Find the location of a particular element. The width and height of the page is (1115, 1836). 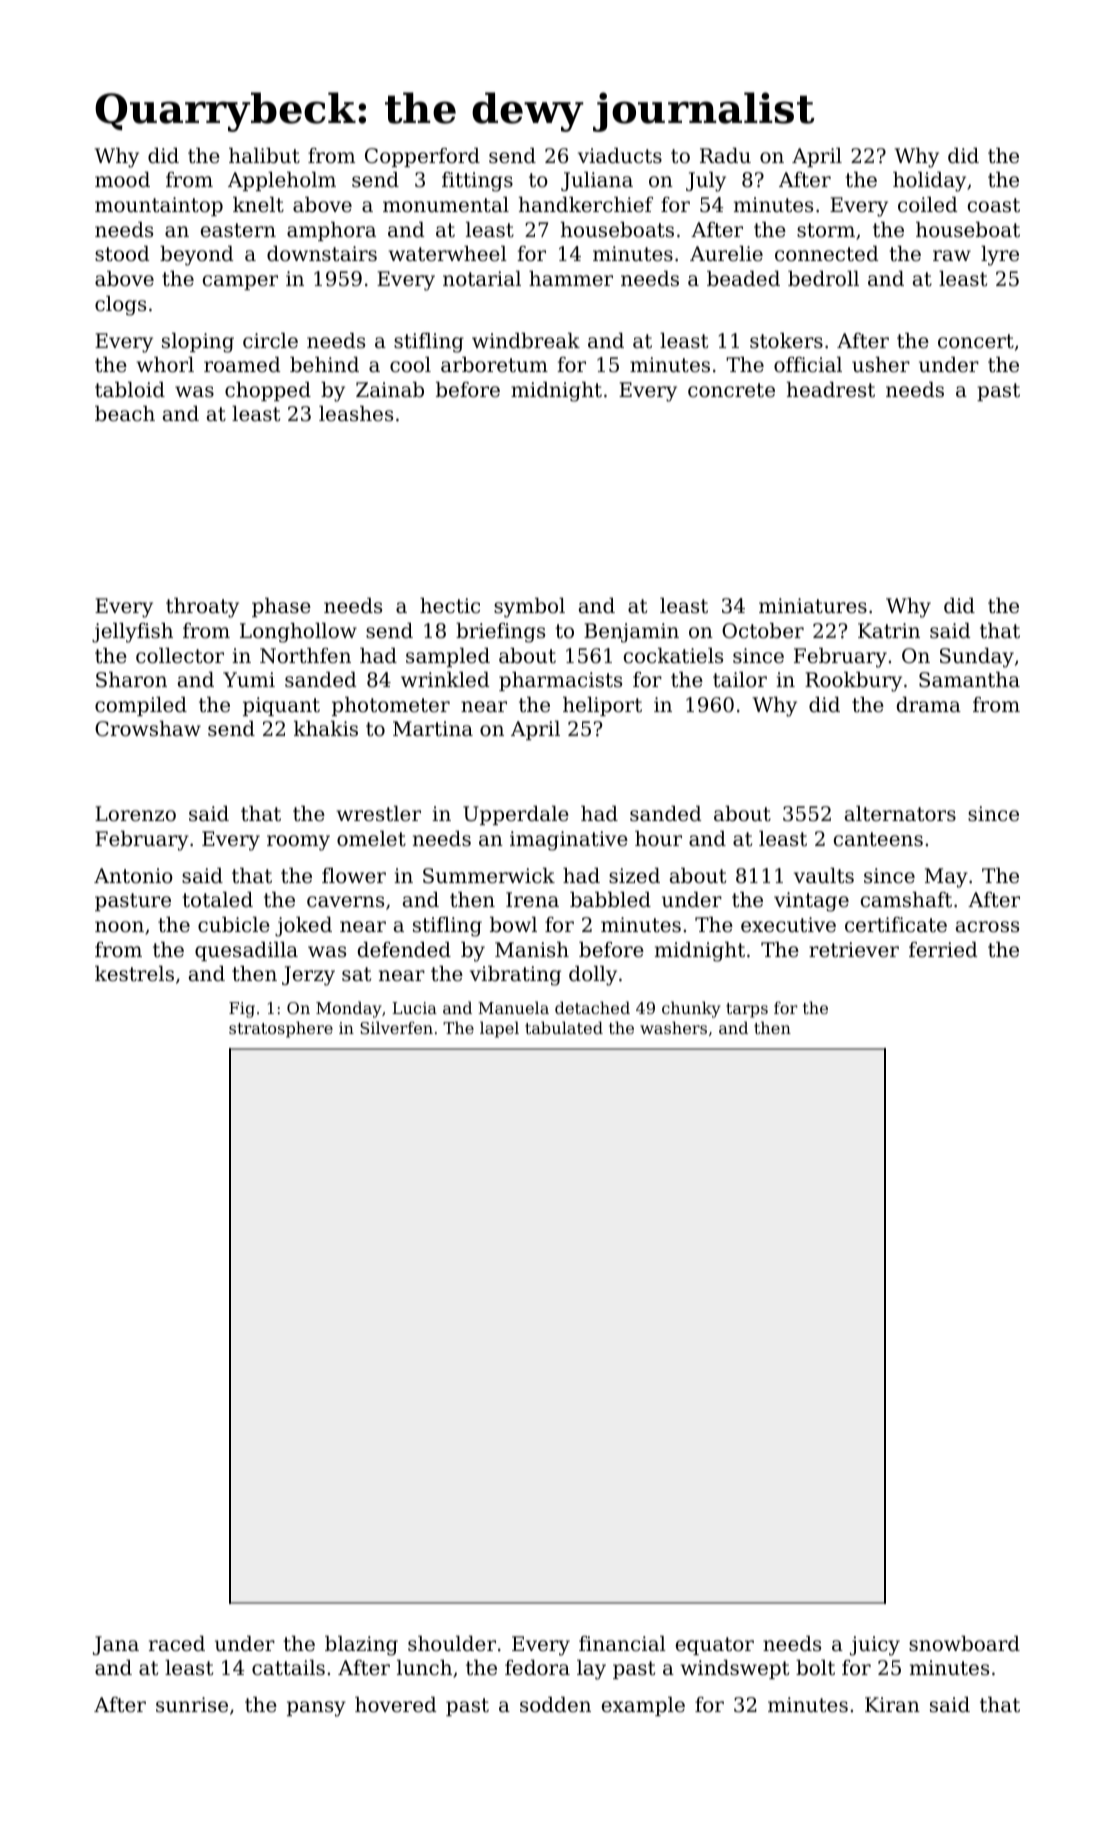

stood is located at coordinates (122, 254).
